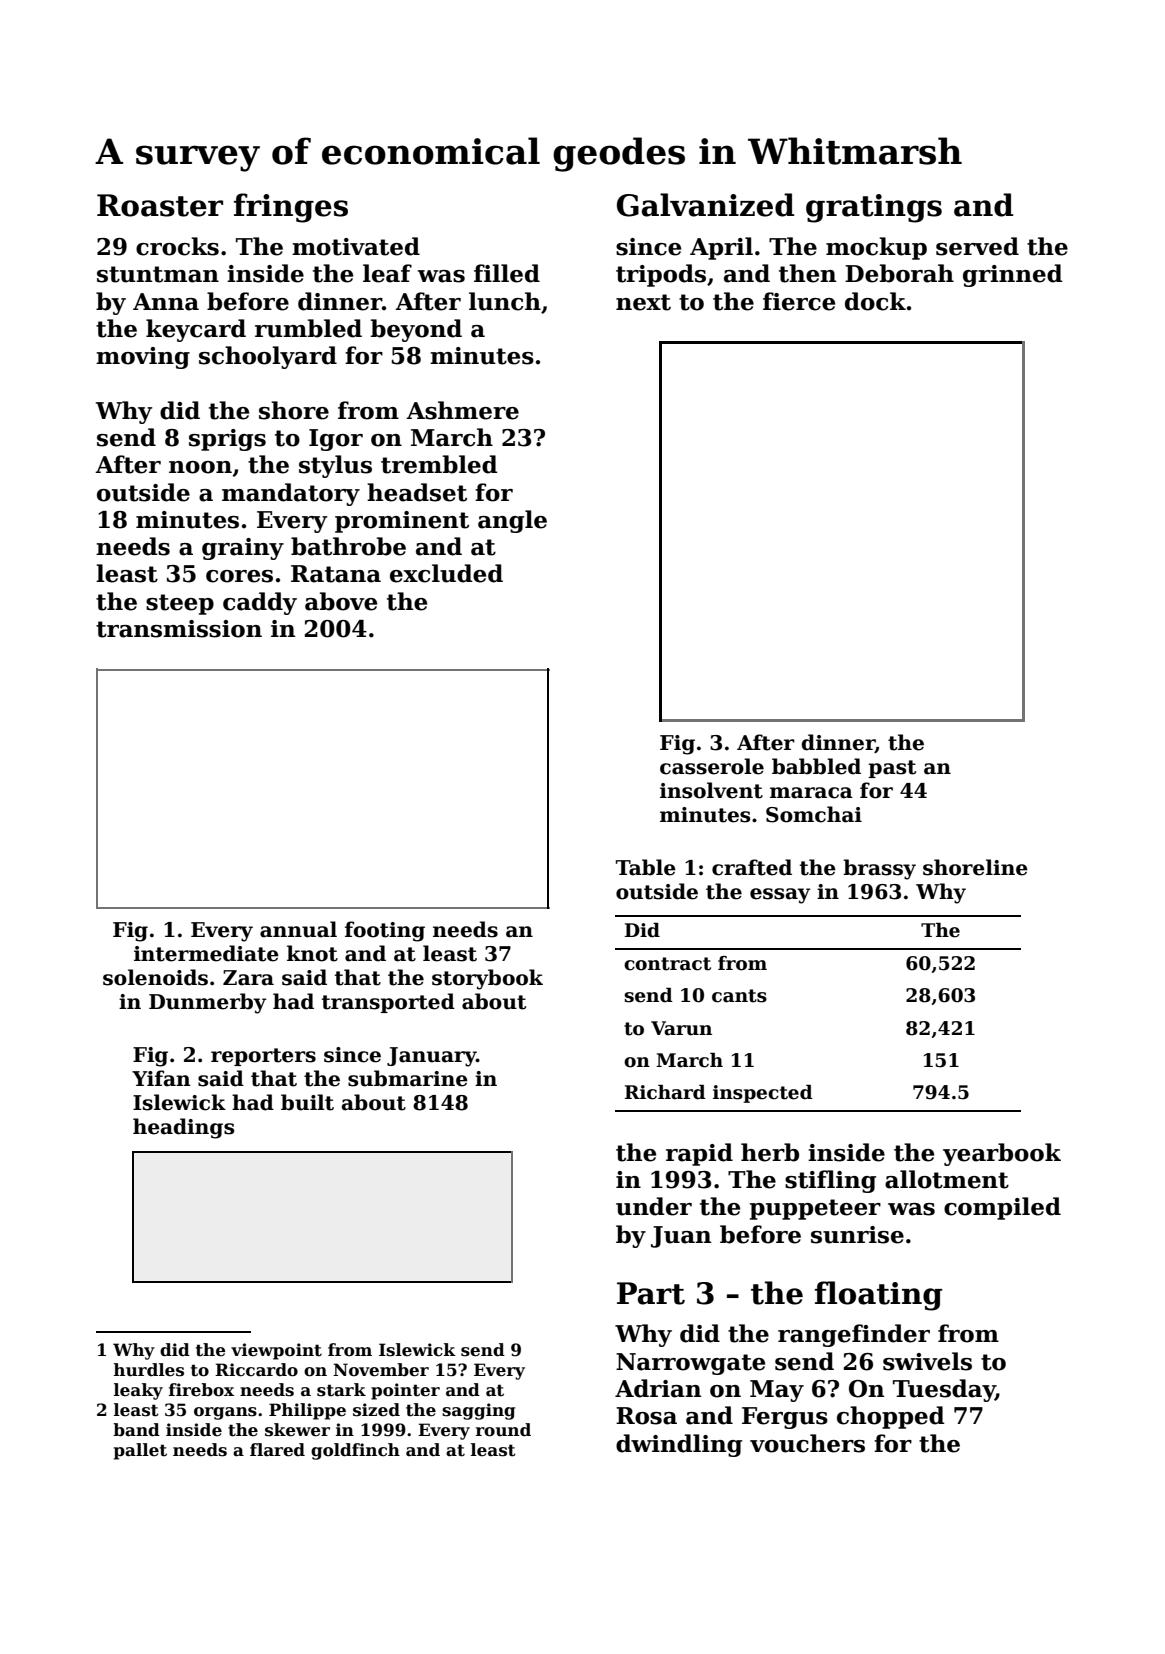  What do you see at coordinates (807, 1443) in the page?
I see `vouchers` at bounding box center [807, 1443].
